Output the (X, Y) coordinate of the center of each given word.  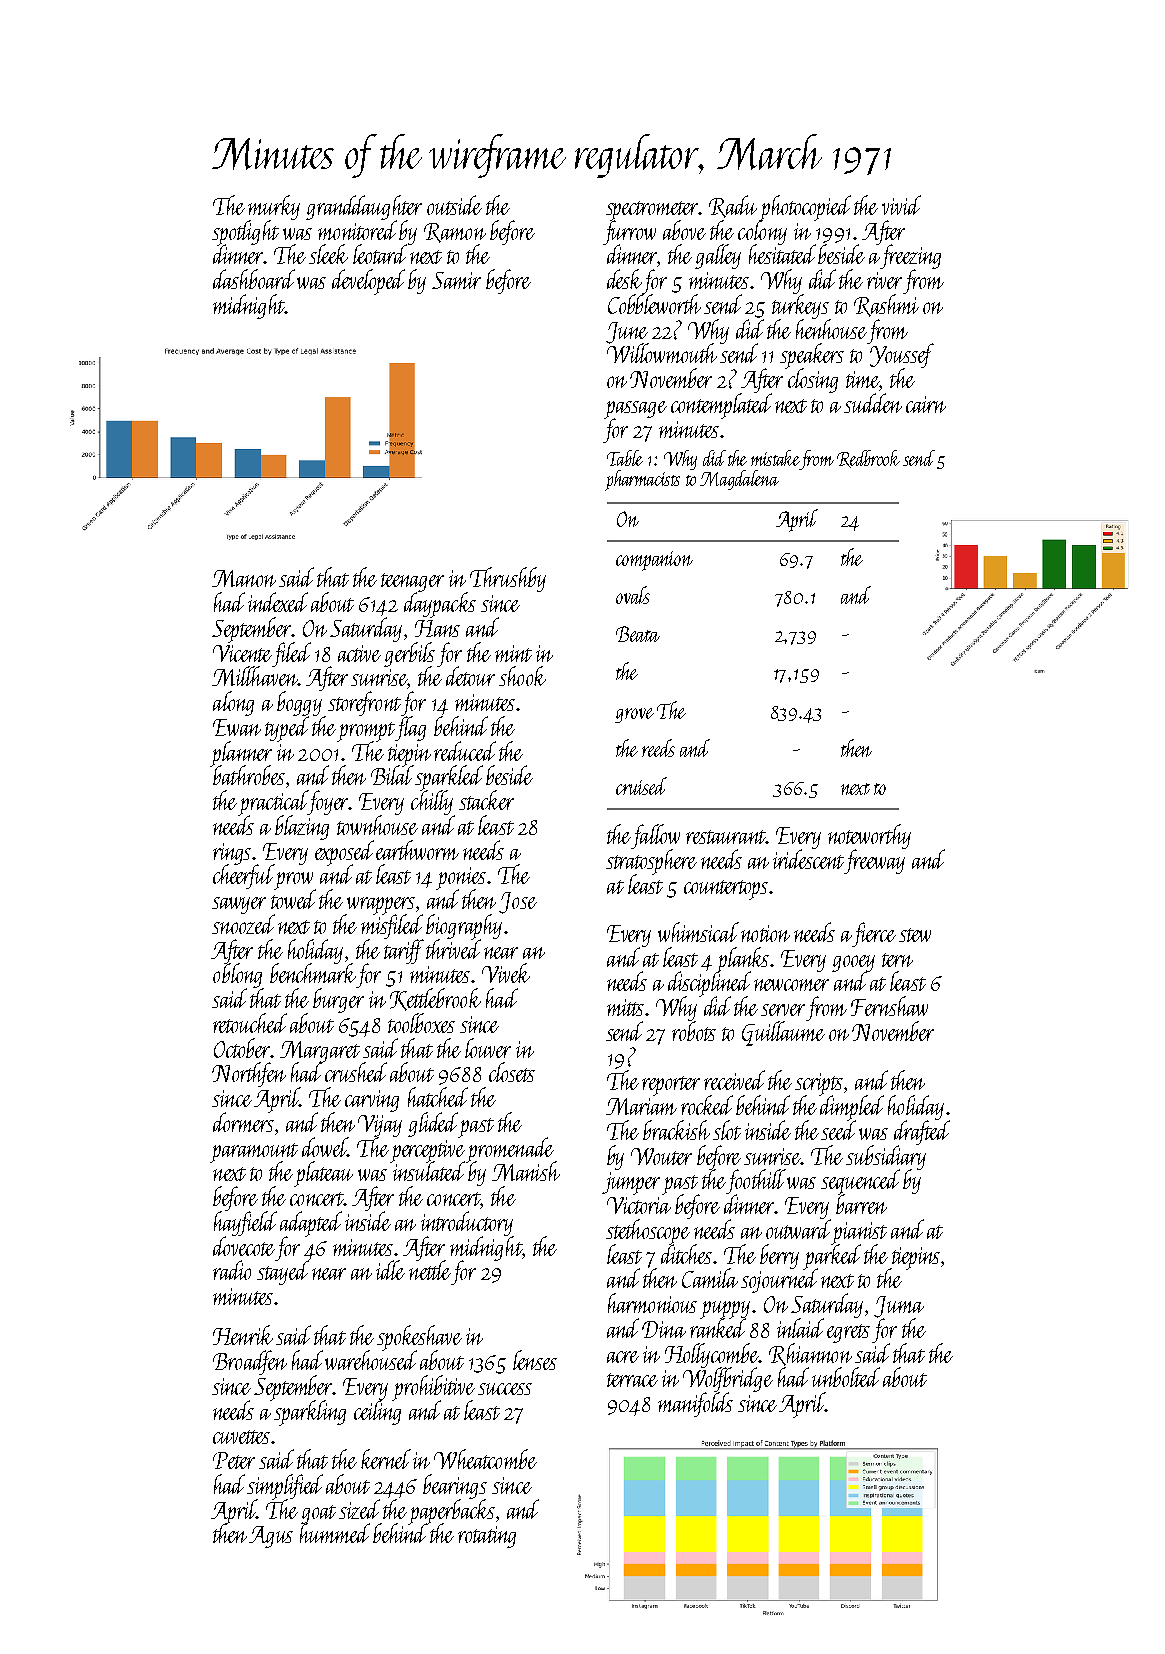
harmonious (652, 1303)
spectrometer (652, 210)
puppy (725, 1310)
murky (274, 207)
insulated (429, 1171)
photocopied (806, 207)
